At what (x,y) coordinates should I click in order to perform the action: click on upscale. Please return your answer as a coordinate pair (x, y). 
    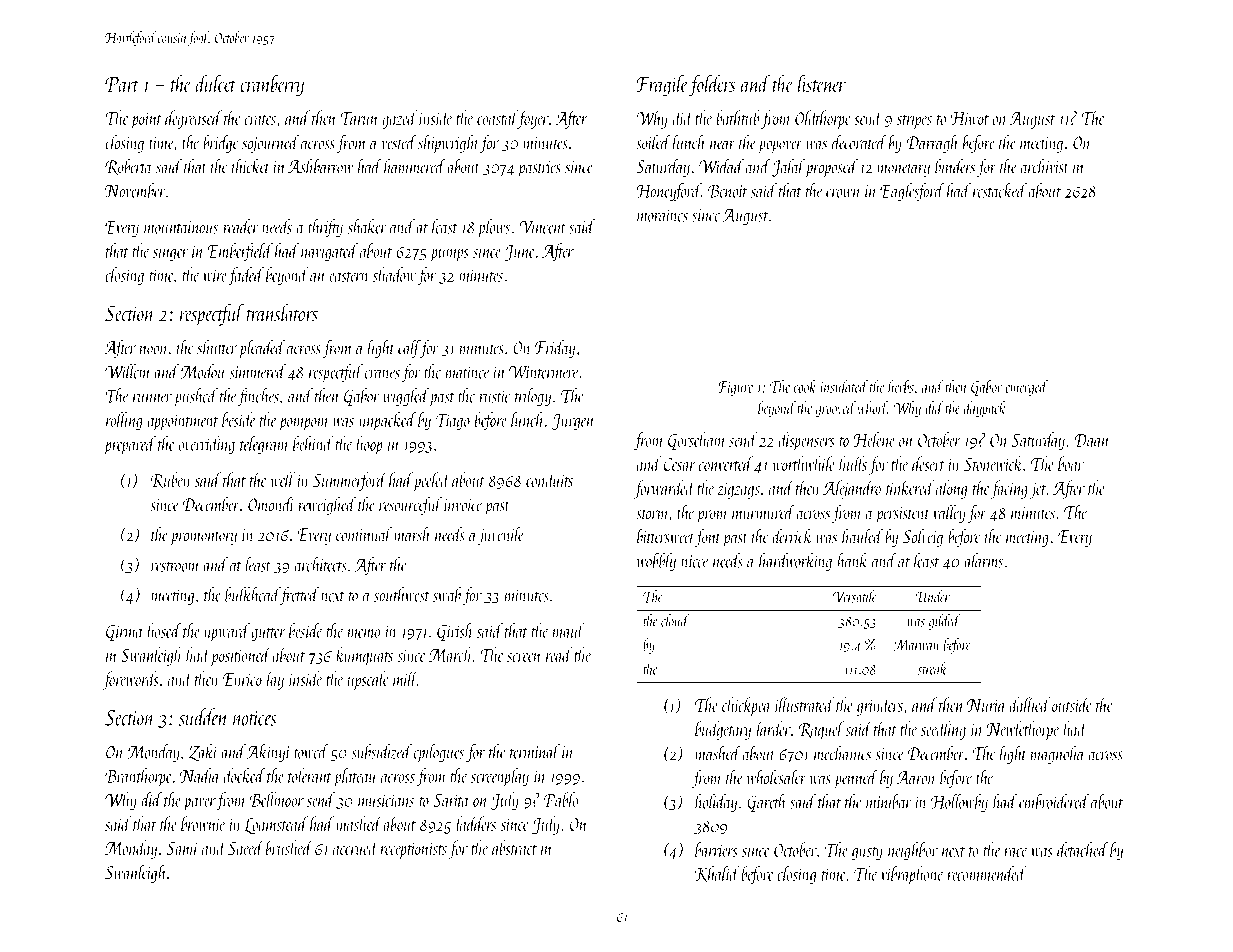
    Looking at the image, I should click on (368, 680).
